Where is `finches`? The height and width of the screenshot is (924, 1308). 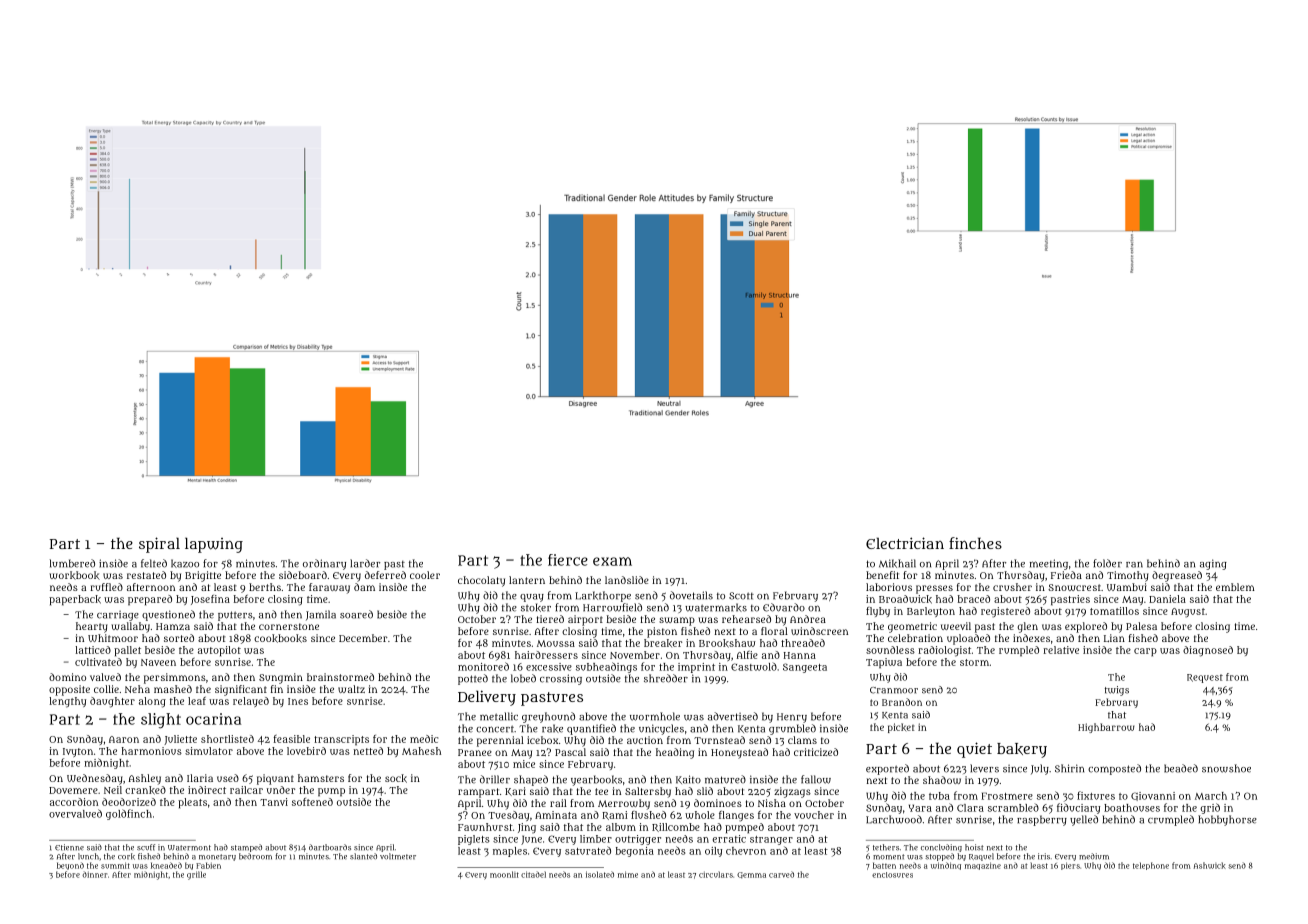 finches is located at coordinates (975, 543).
